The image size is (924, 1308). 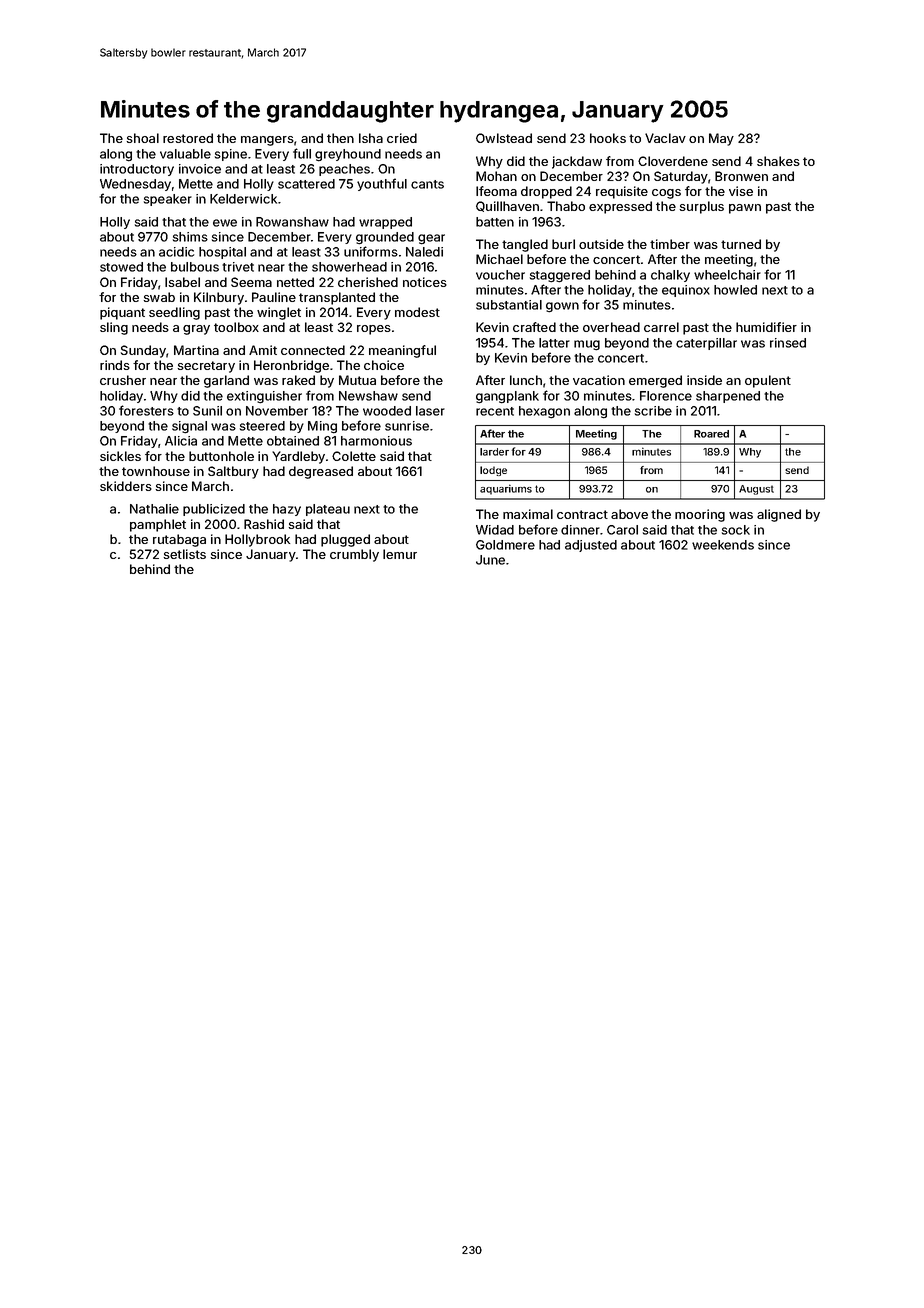 I want to click on gown, so click(x=562, y=307).
